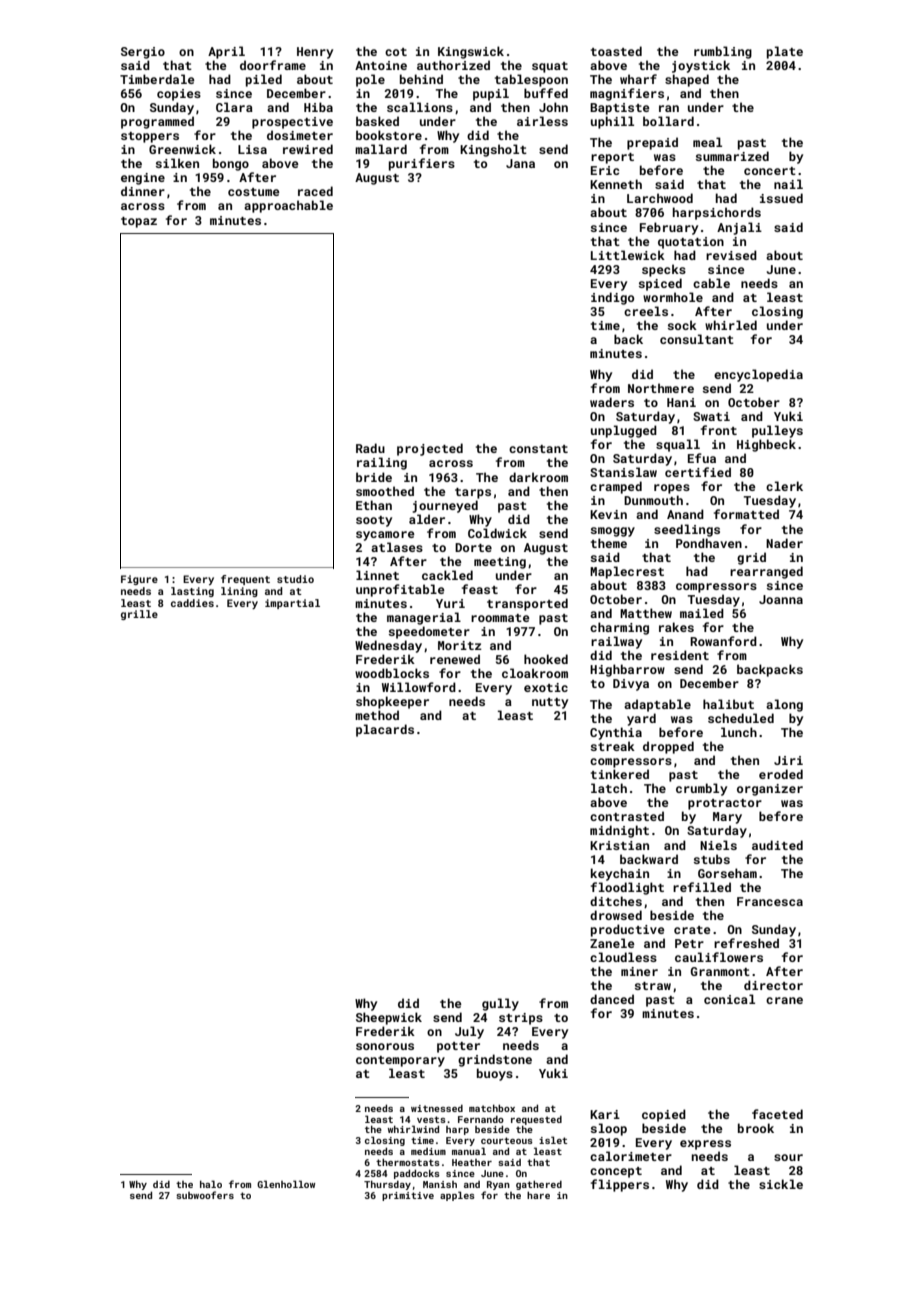  I want to click on Gorseham, so click(727, 873).
